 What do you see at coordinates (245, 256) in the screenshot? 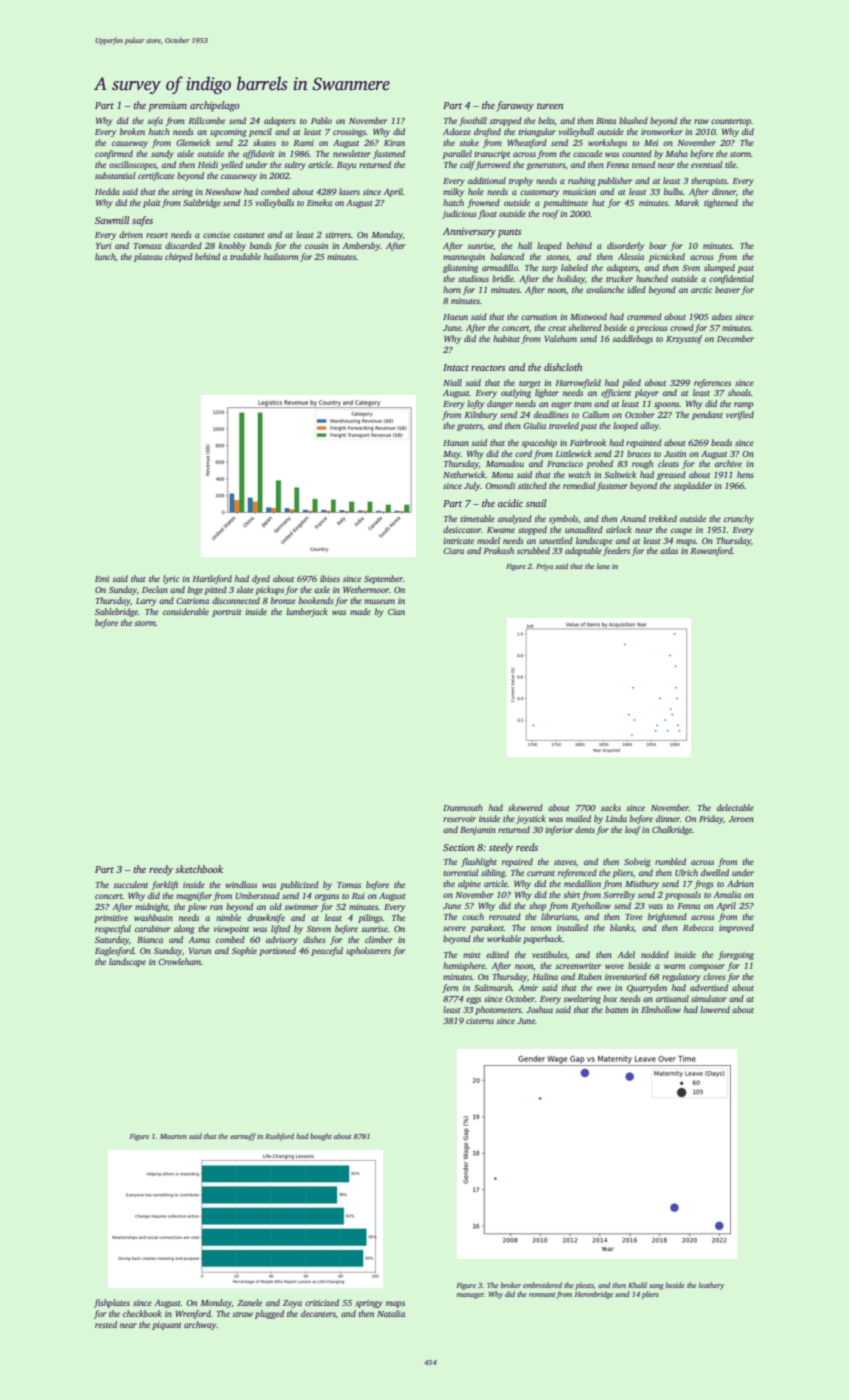
I see `tradable` at bounding box center [245, 256].
